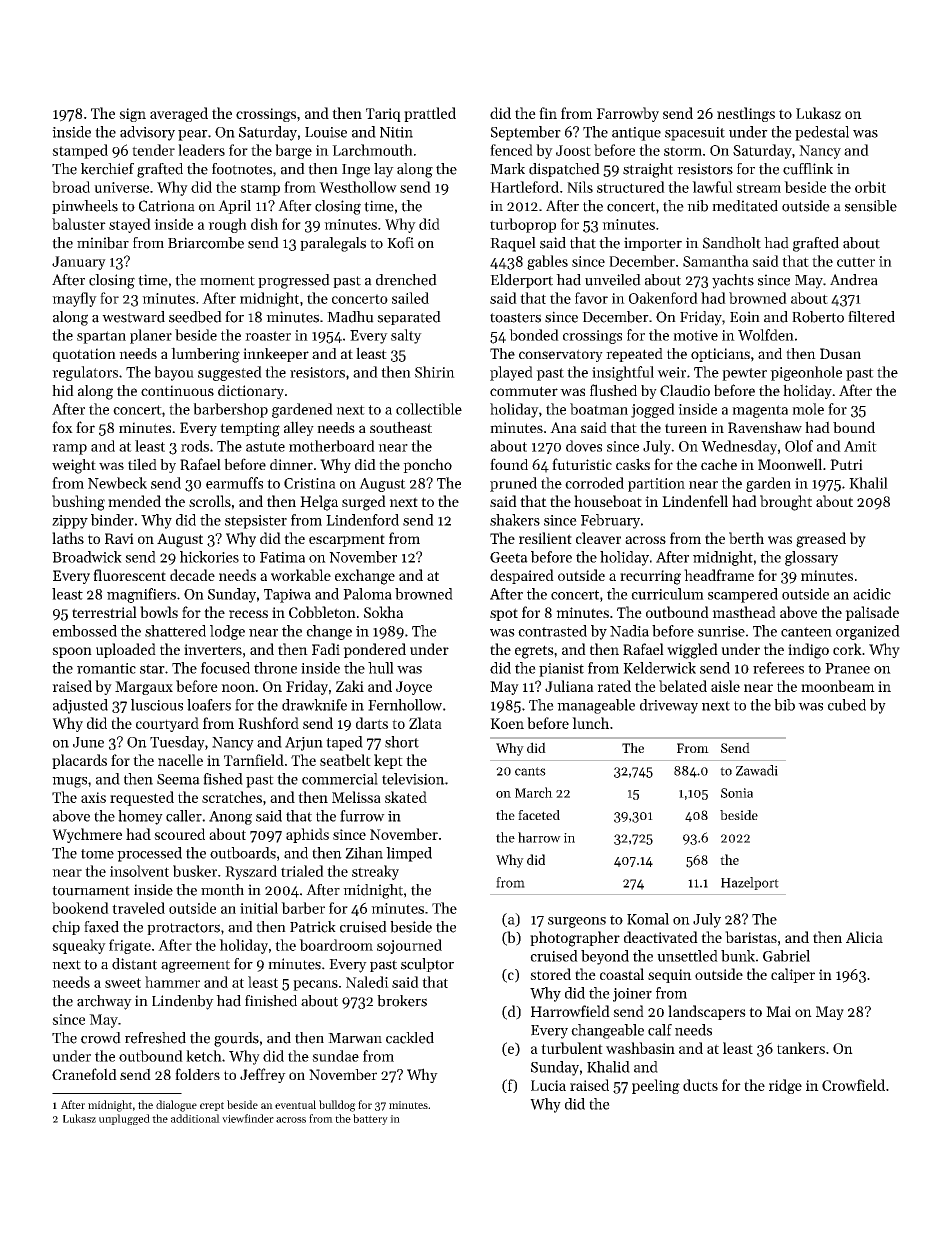 Image resolution: width=952 pixels, height=1233 pixels. I want to click on Lucia, so click(548, 1085).
